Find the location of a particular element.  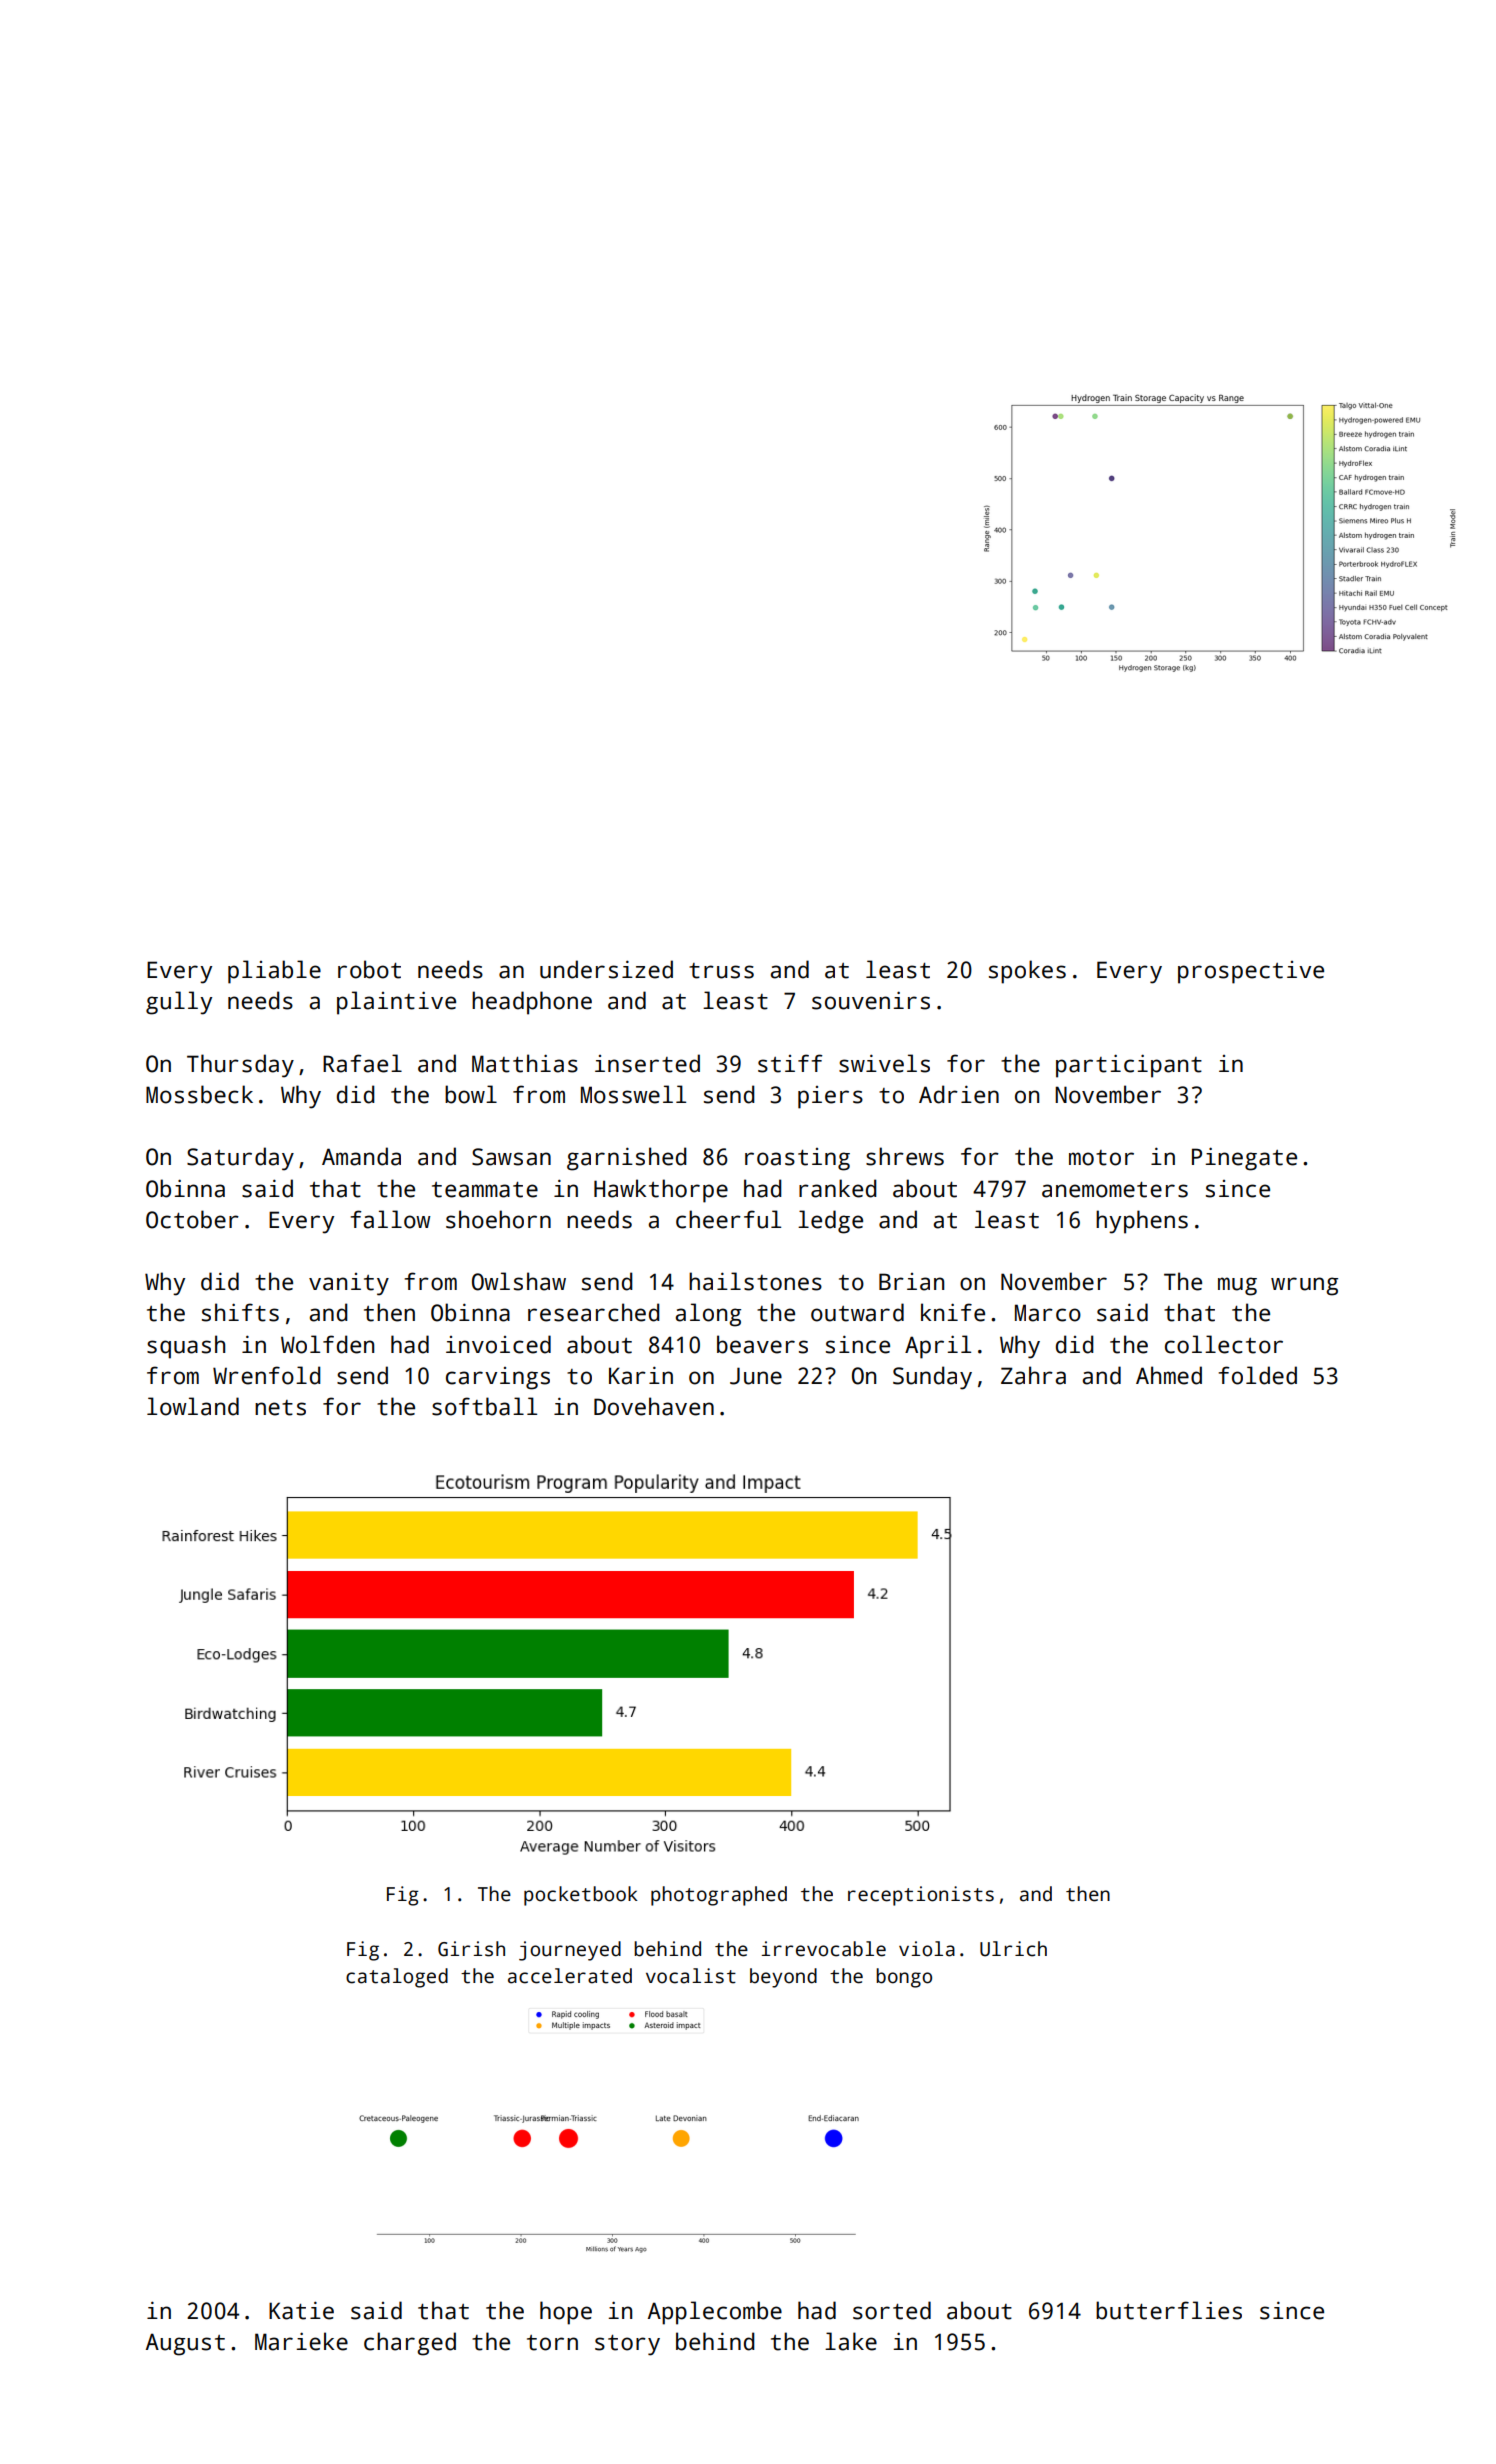

Zahra is located at coordinates (1033, 1375).
